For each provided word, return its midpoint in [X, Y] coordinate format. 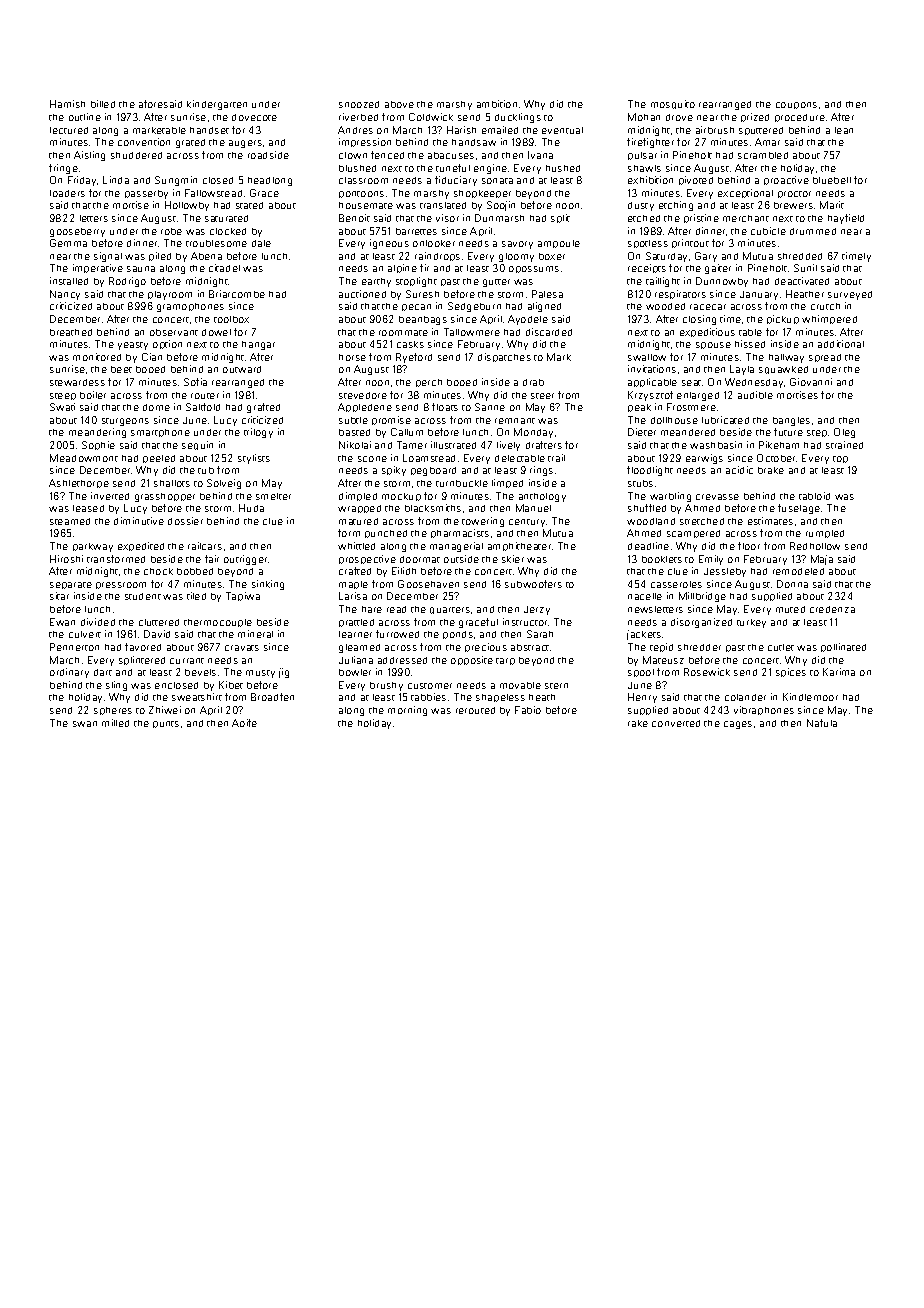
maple [353, 585]
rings [541, 471]
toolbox [231, 319]
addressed [402, 660]
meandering [97, 433]
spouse [713, 345]
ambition [497, 104]
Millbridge [702, 597]
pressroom [121, 585]
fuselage [799, 509]
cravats [242, 648]
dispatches [504, 357]
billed [103, 104]
